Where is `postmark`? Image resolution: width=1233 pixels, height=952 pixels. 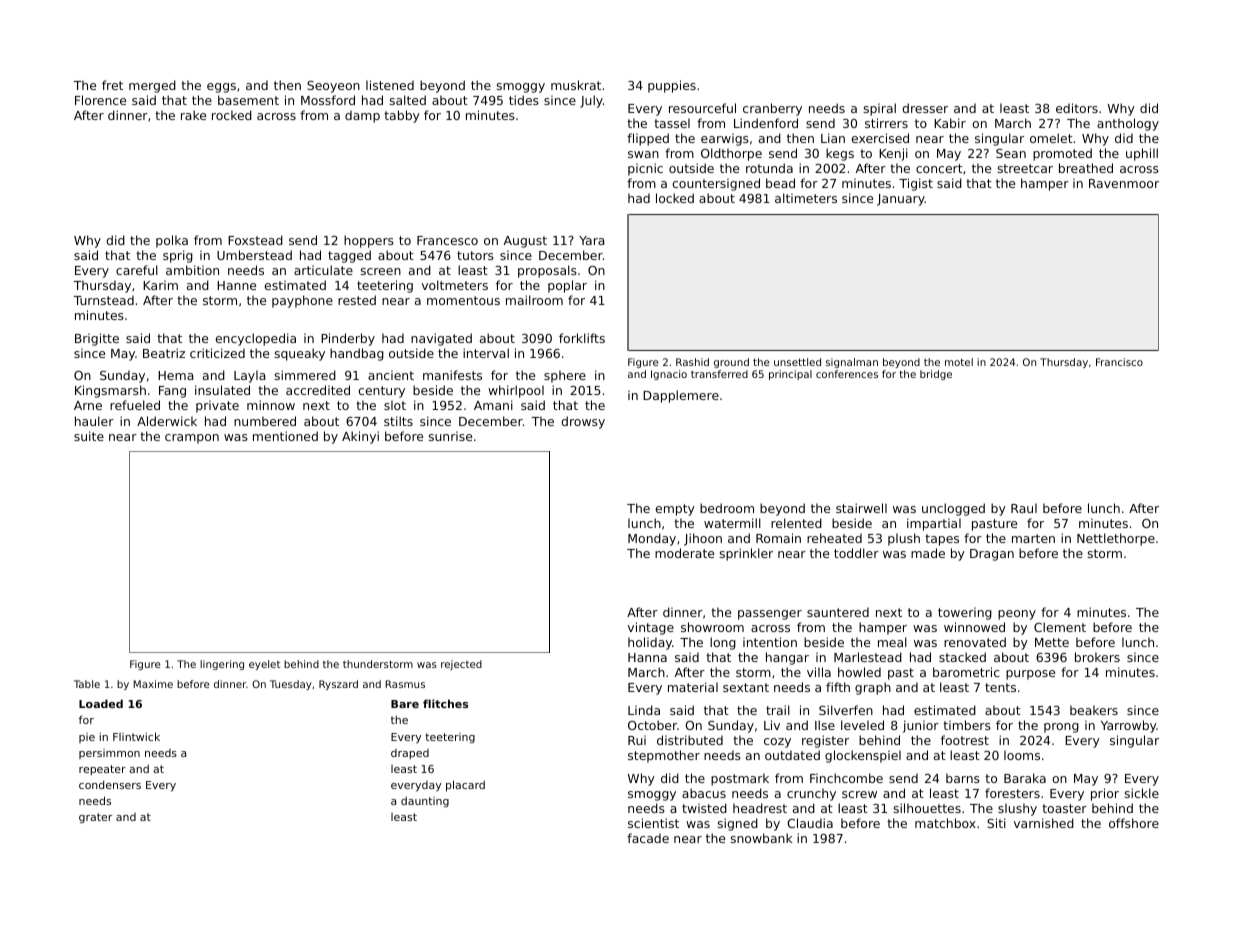 postmark is located at coordinates (740, 779).
